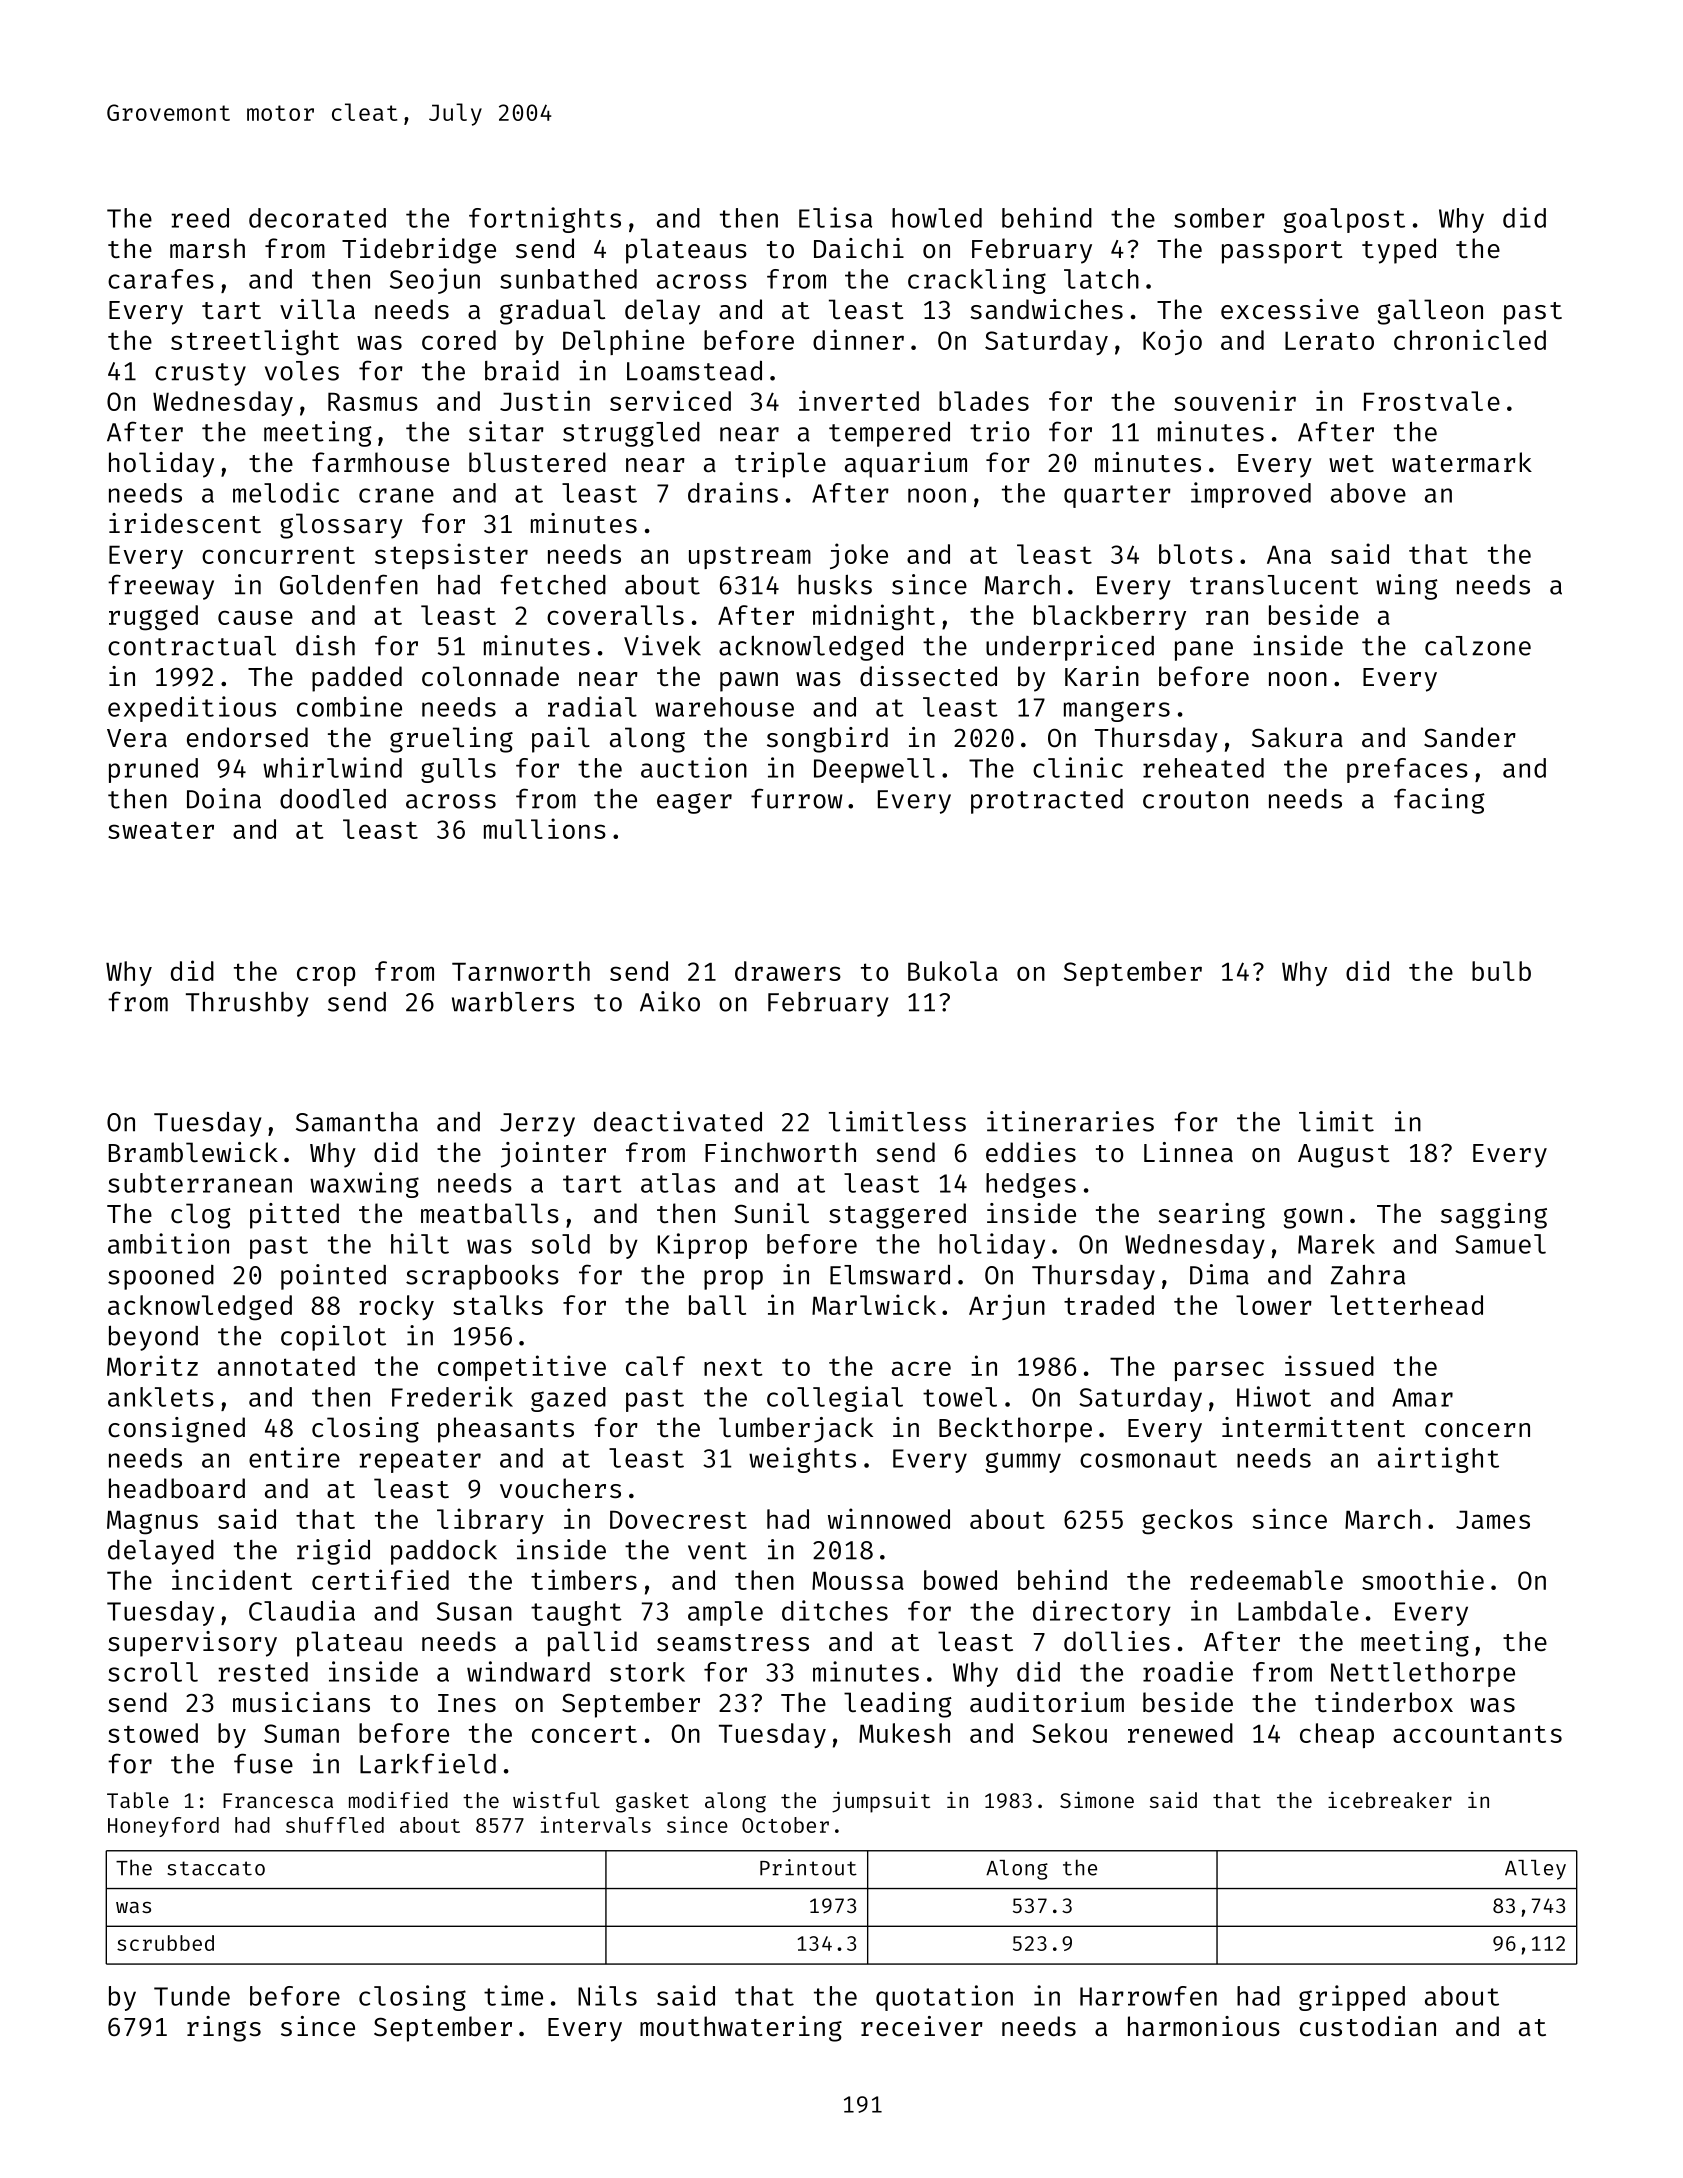 Image resolution: width=1683 pixels, height=2178 pixels. What do you see at coordinates (185, 523) in the screenshot?
I see `iridescent` at bounding box center [185, 523].
